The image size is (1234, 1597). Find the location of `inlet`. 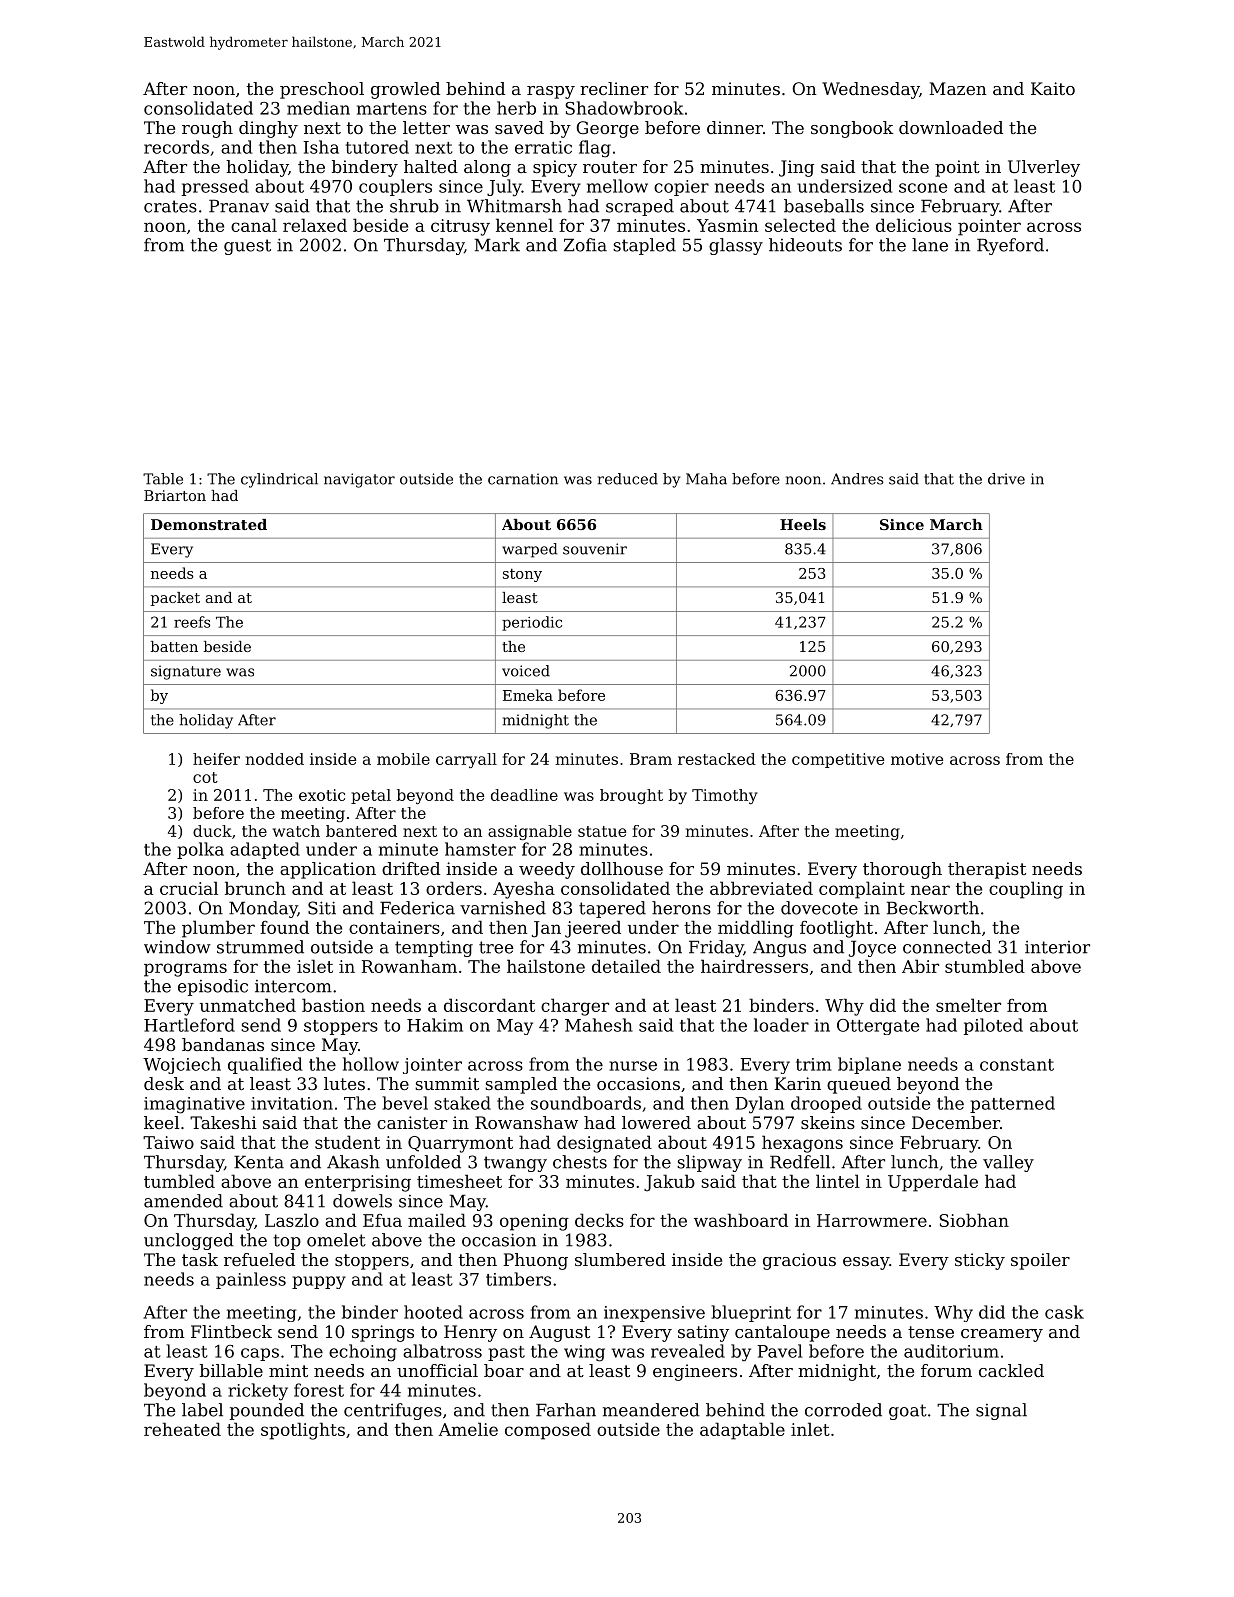

inlet is located at coordinates (810, 1429).
